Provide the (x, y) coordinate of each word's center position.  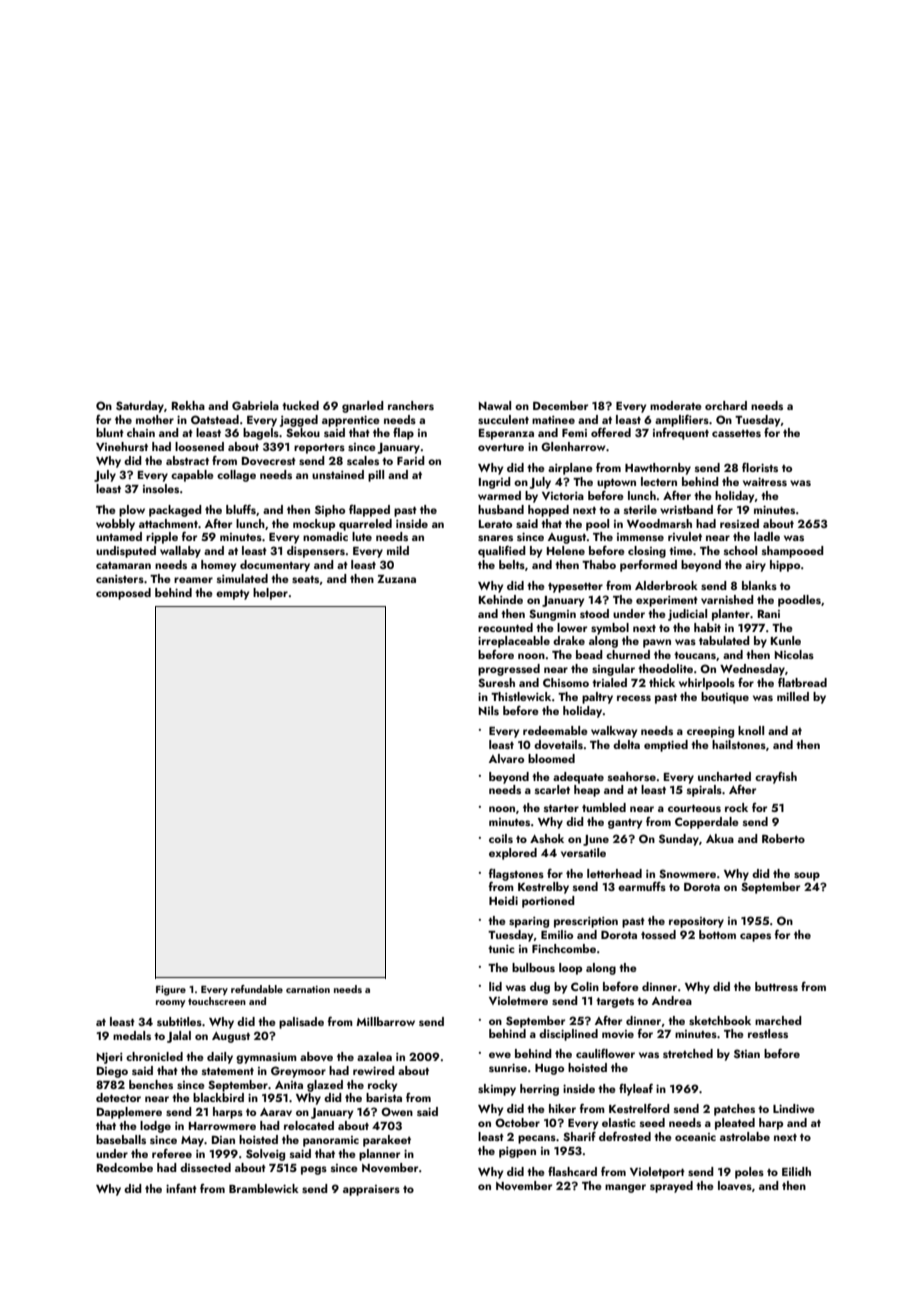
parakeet (387, 1141)
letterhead (614, 873)
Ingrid (495, 483)
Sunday (679, 840)
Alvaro (506, 758)
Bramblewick (264, 1188)
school (740, 550)
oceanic (695, 1137)
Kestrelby (543, 888)
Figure (171, 990)
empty (232, 595)
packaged (175, 511)
